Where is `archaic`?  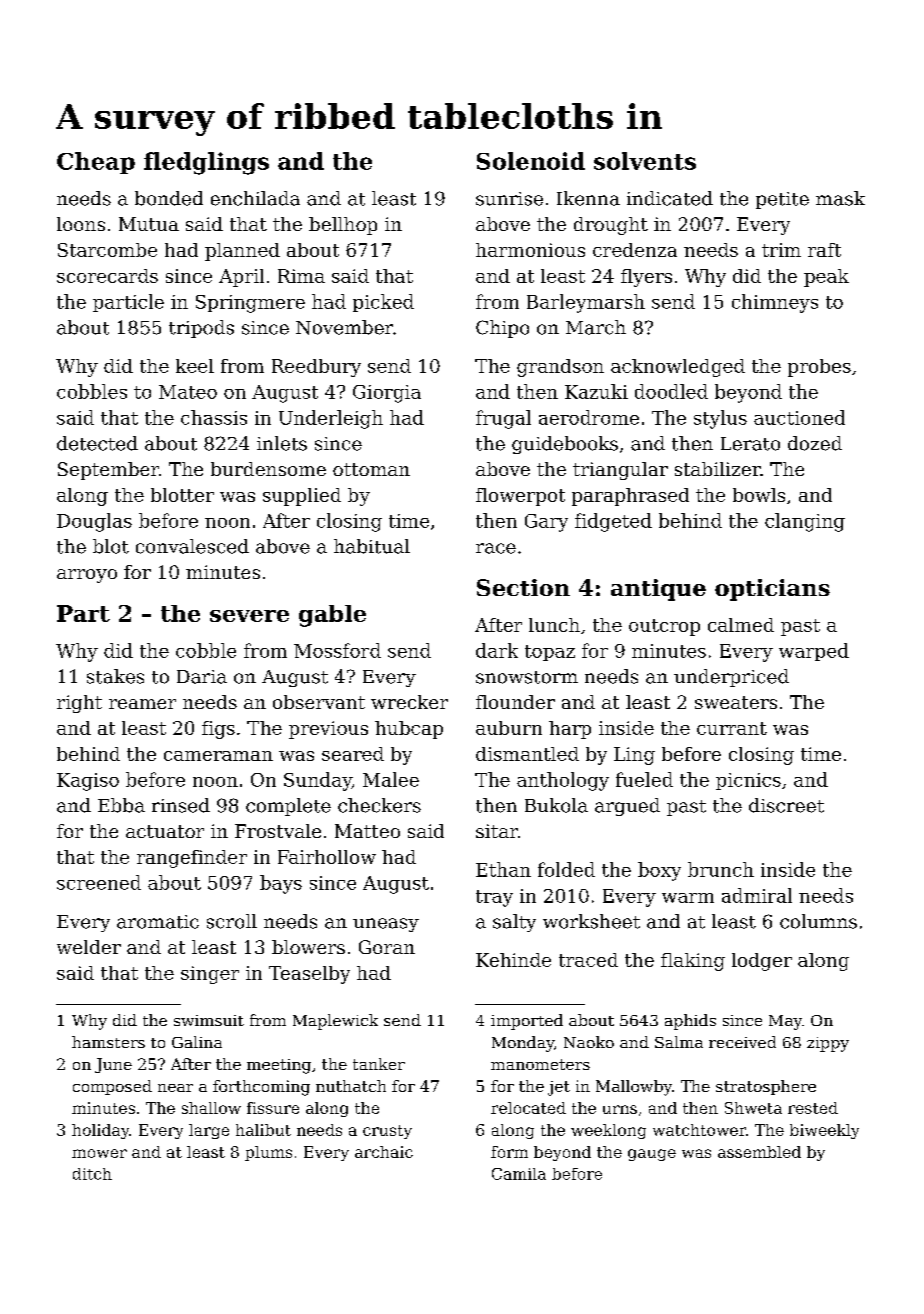
archaic is located at coordinates (384, 1152).
